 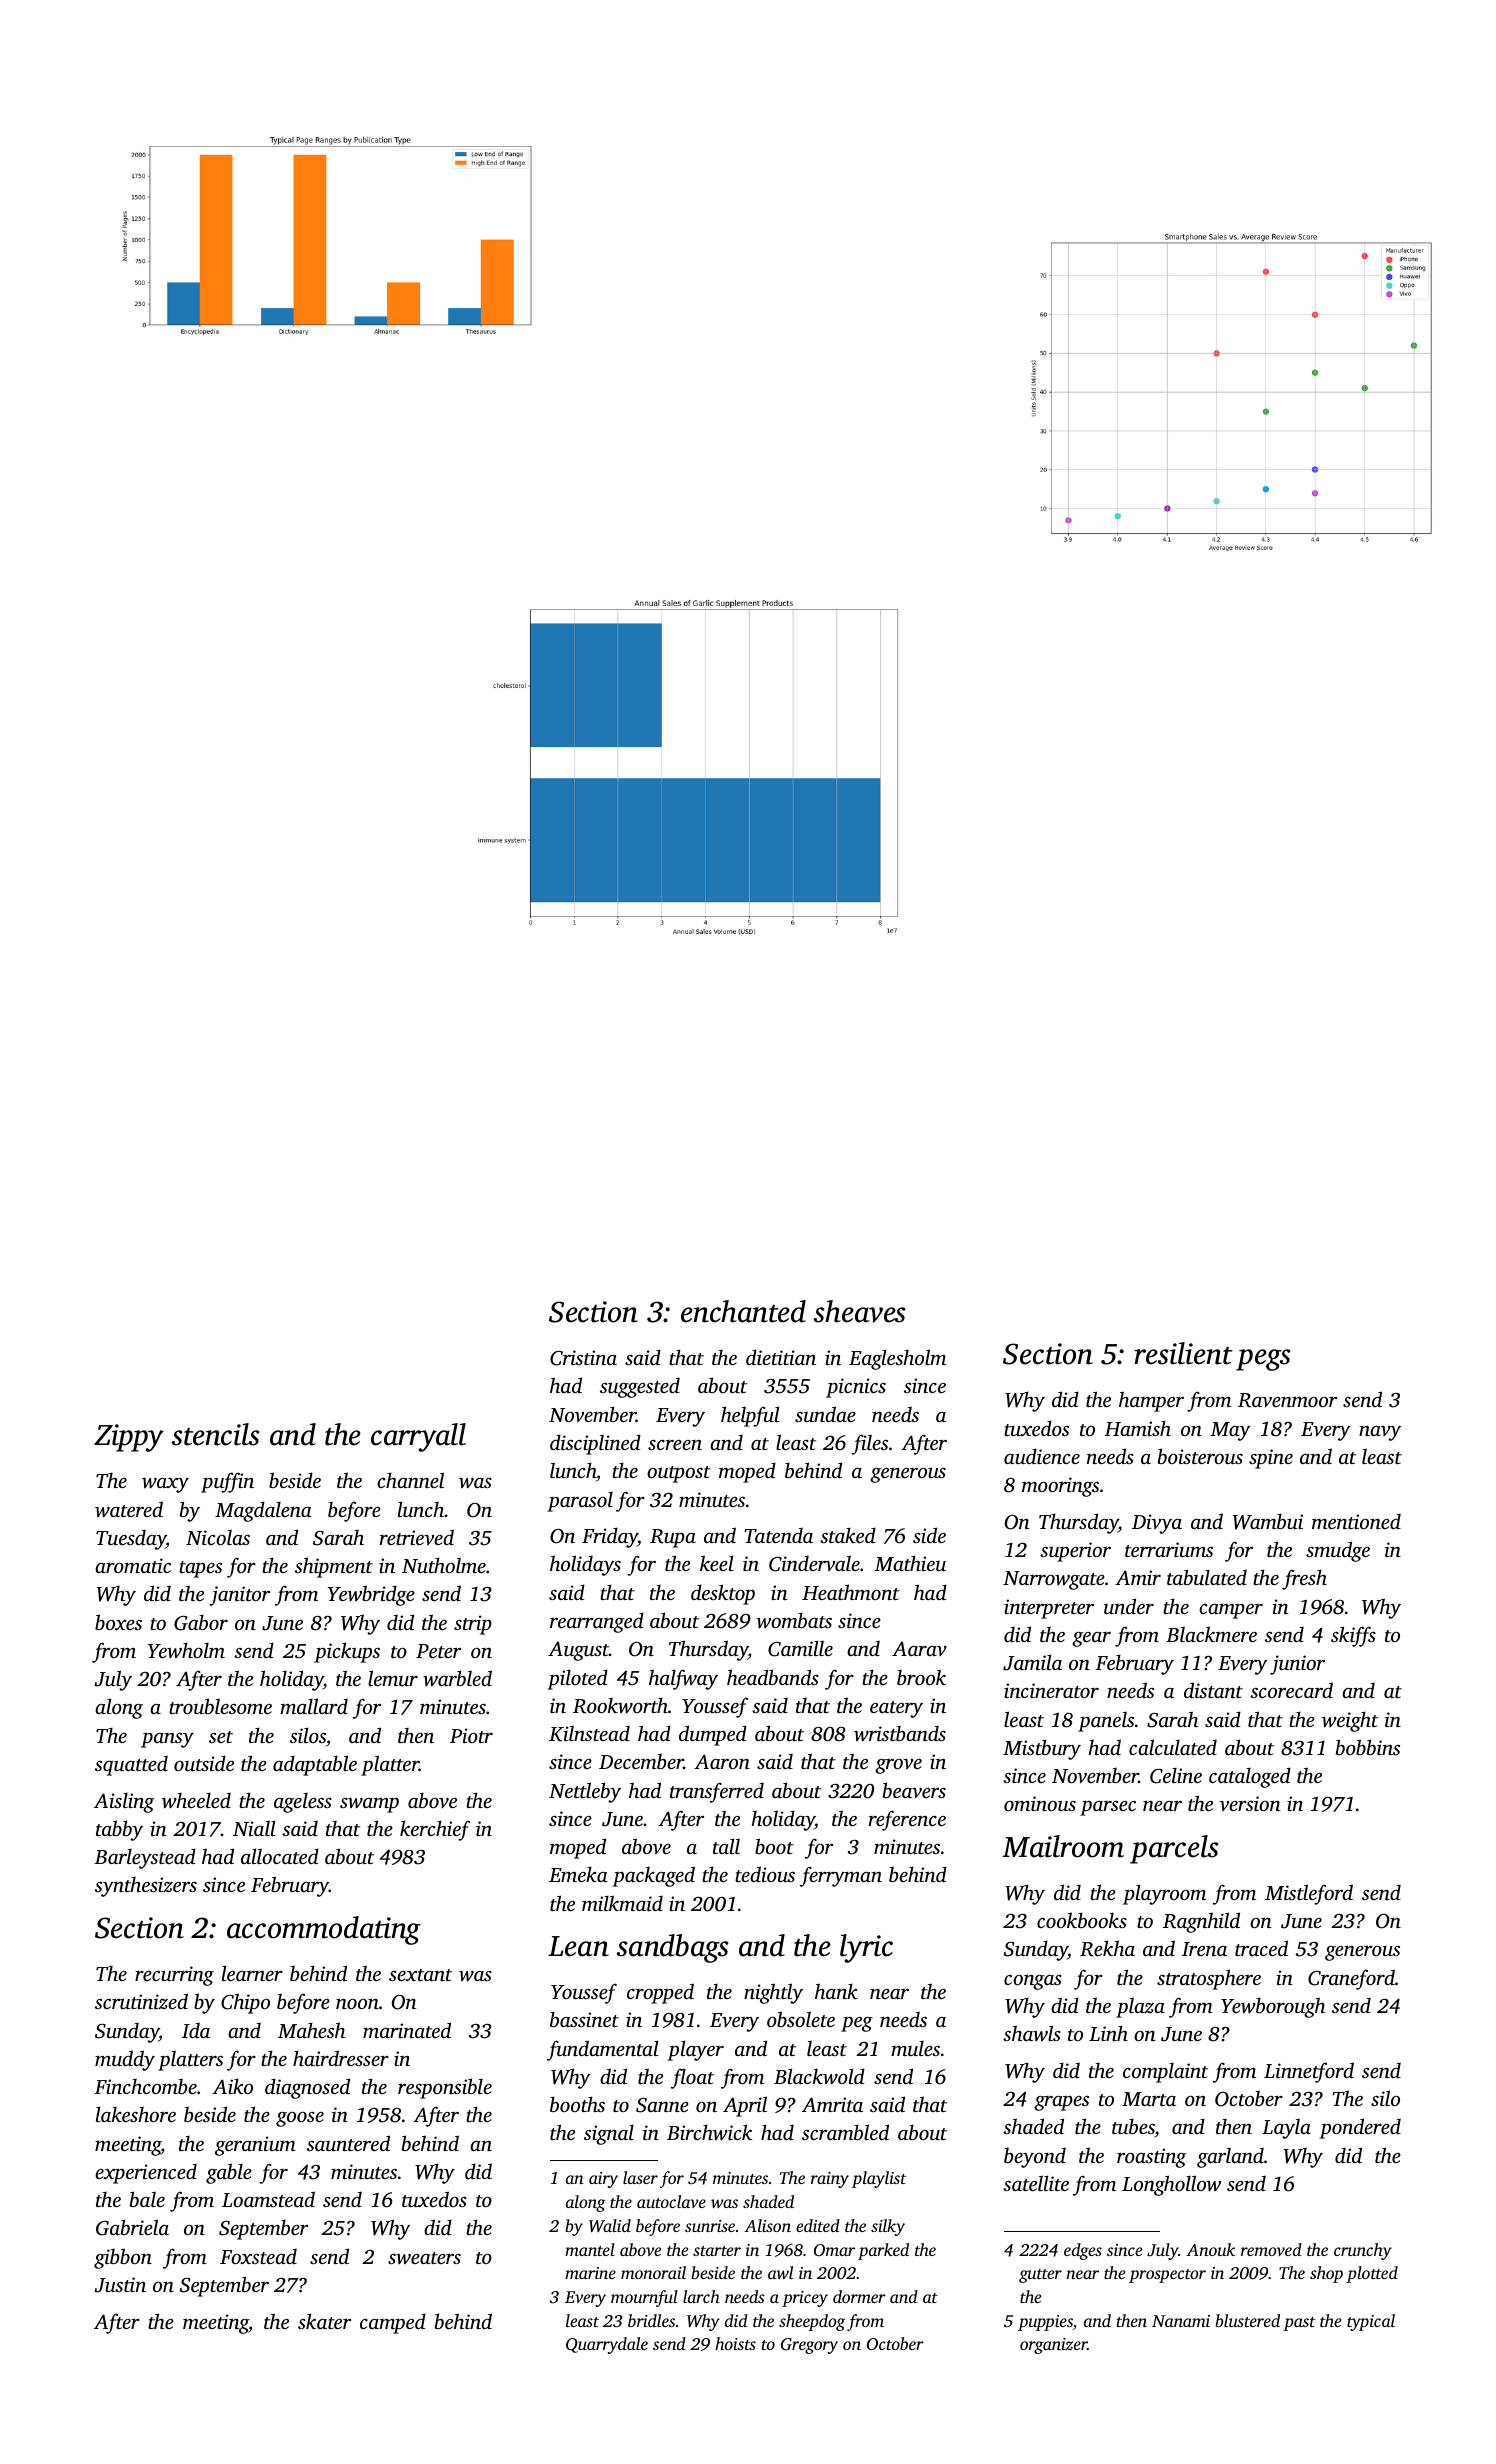 I want to click on resilient, so click(x=1183, y=1353).
